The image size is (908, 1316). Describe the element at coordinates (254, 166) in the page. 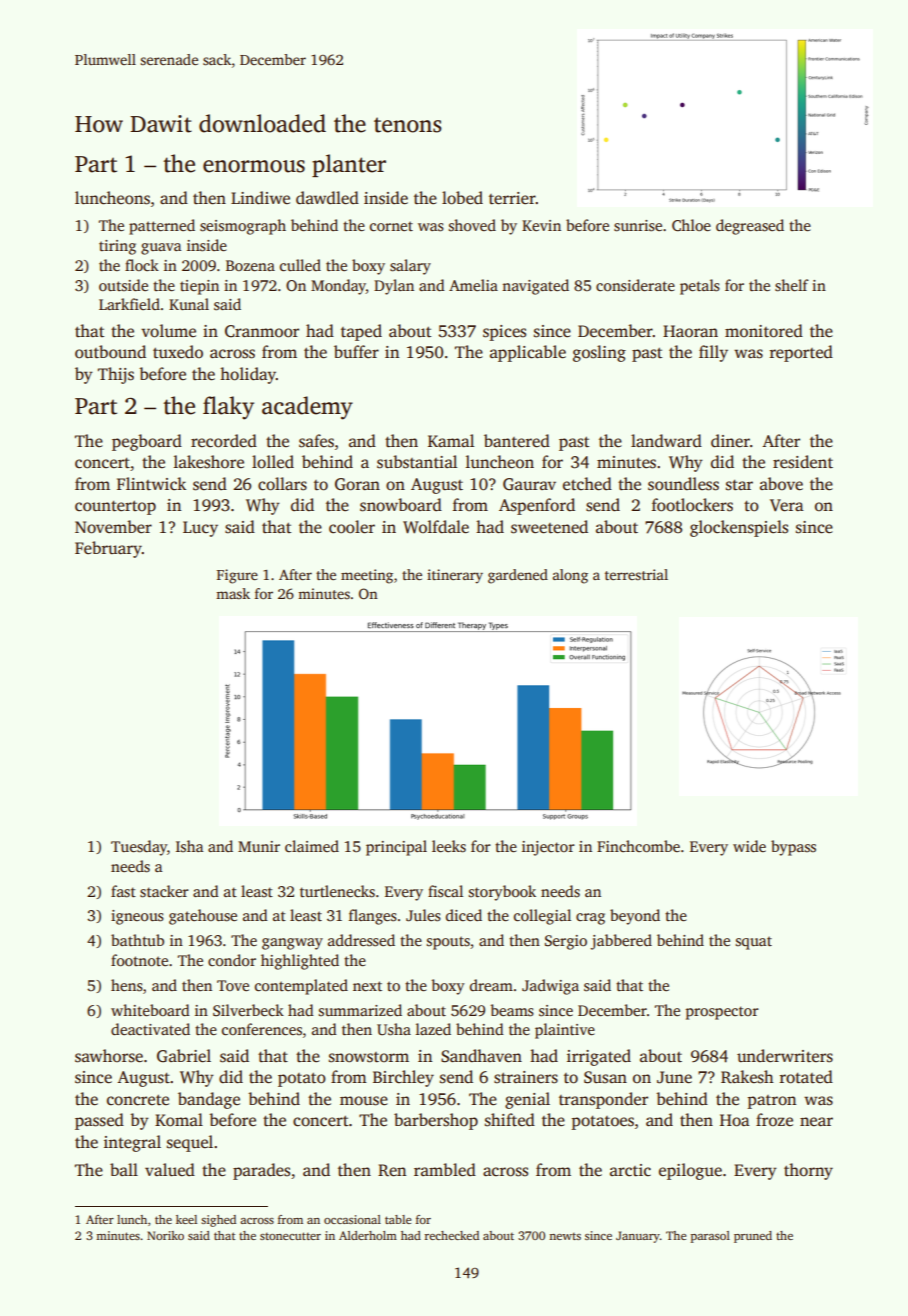

I see `enormous` at that location.
